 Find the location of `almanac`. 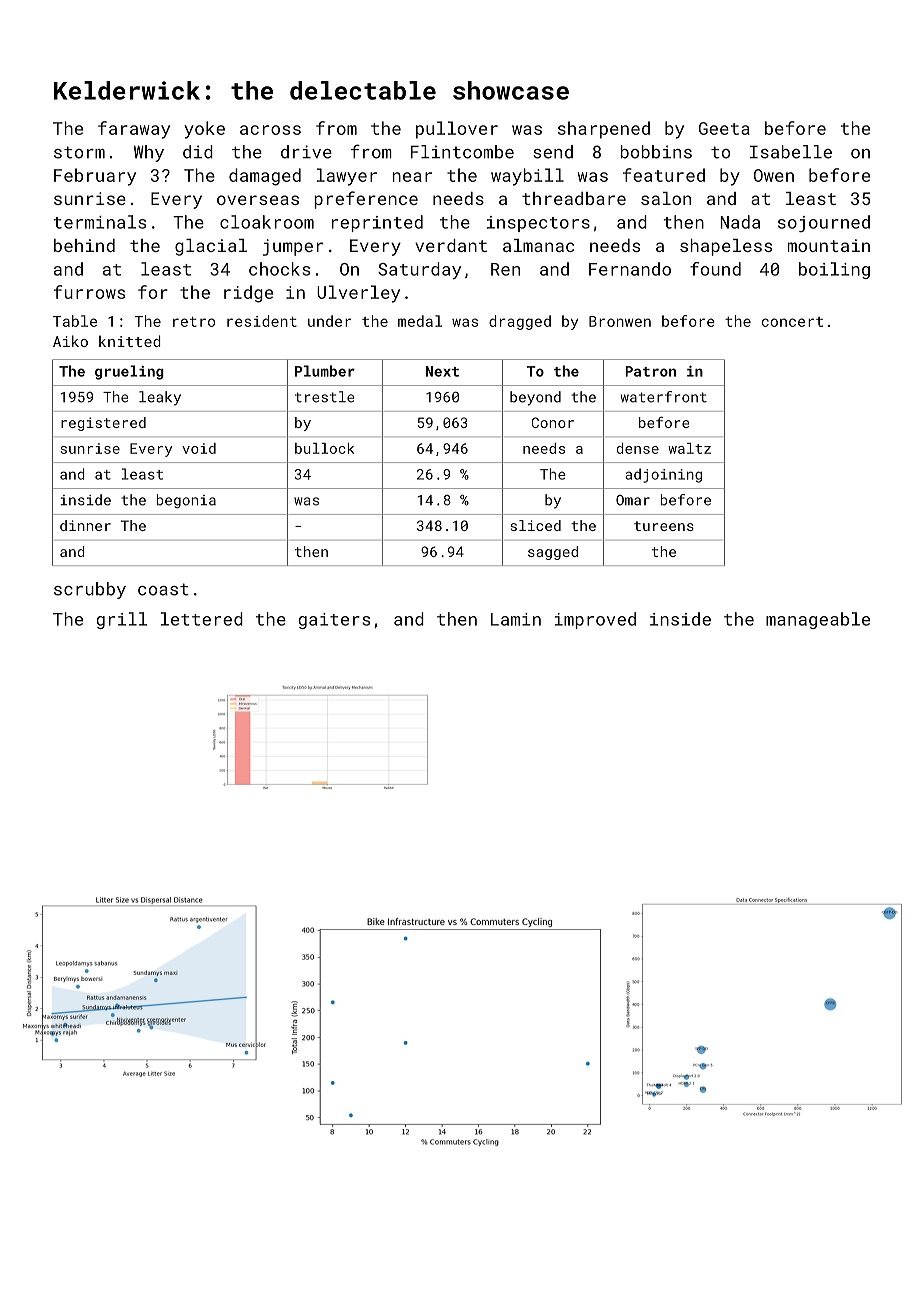

almanac is located at coordinates (538, 245).
